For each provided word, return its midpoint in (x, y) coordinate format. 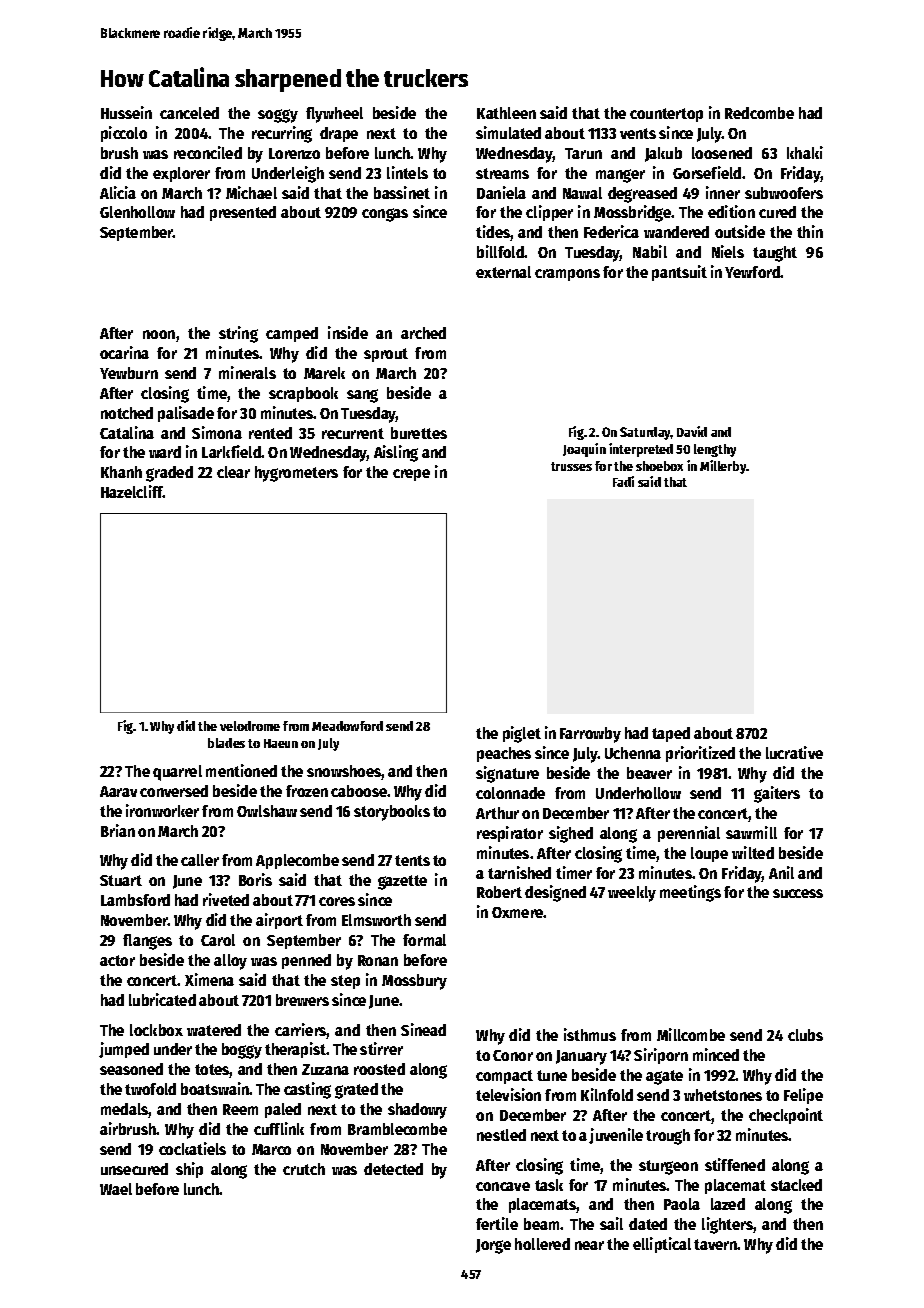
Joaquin (584, 450)
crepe (411, 475)
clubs (805, 1035)
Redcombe (759, 113)
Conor (513, 1055)
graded (169, 474)
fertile (497, 1223)
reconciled (208, 152)
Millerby (723, 467)
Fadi (623, 481)
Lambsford (135, 900)
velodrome (250, 726)
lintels (407, 172)
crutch (304, 1169)
